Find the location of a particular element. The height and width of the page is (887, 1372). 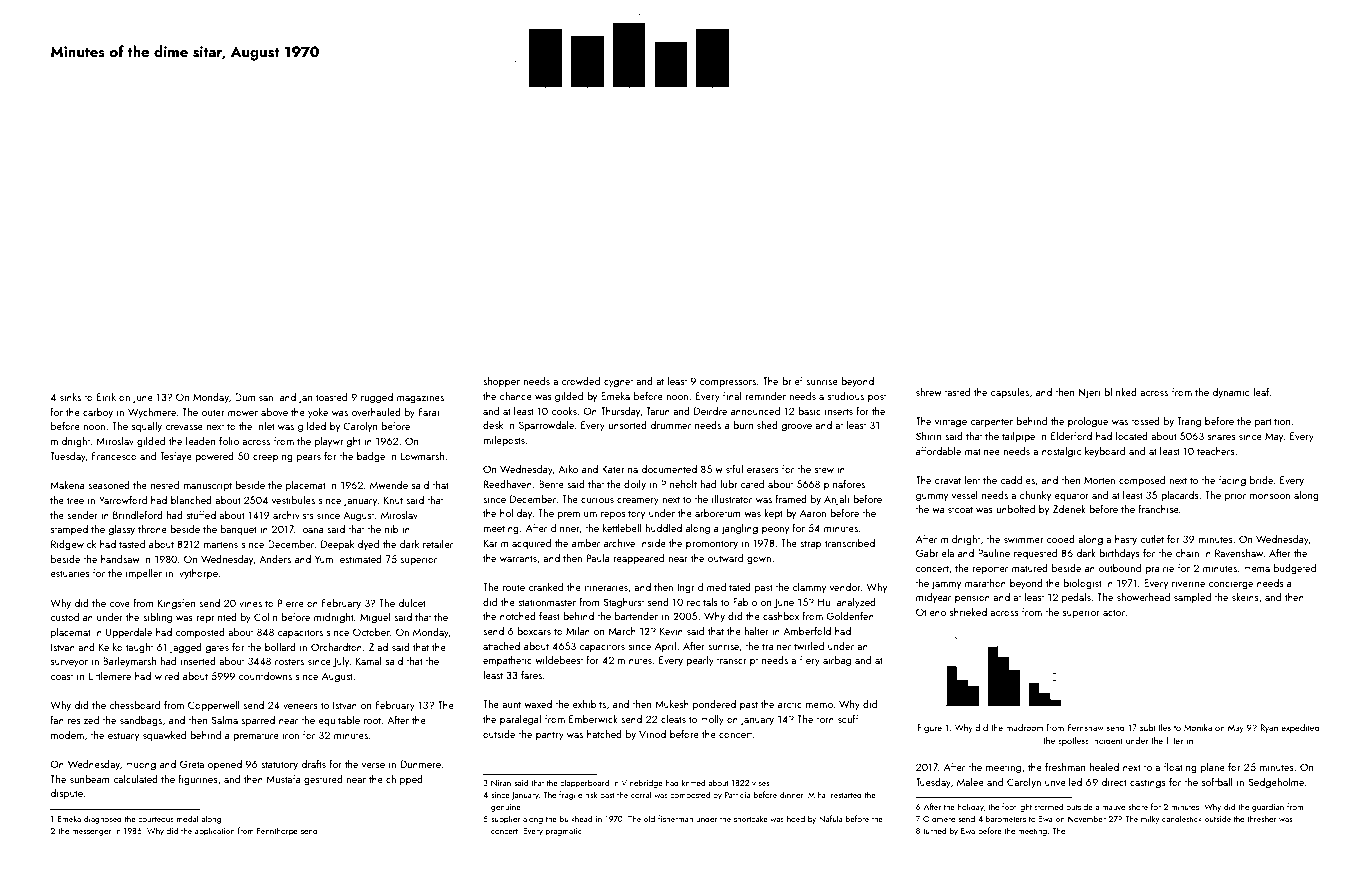

Ivythorpe is located at coordinates (197, 574).
